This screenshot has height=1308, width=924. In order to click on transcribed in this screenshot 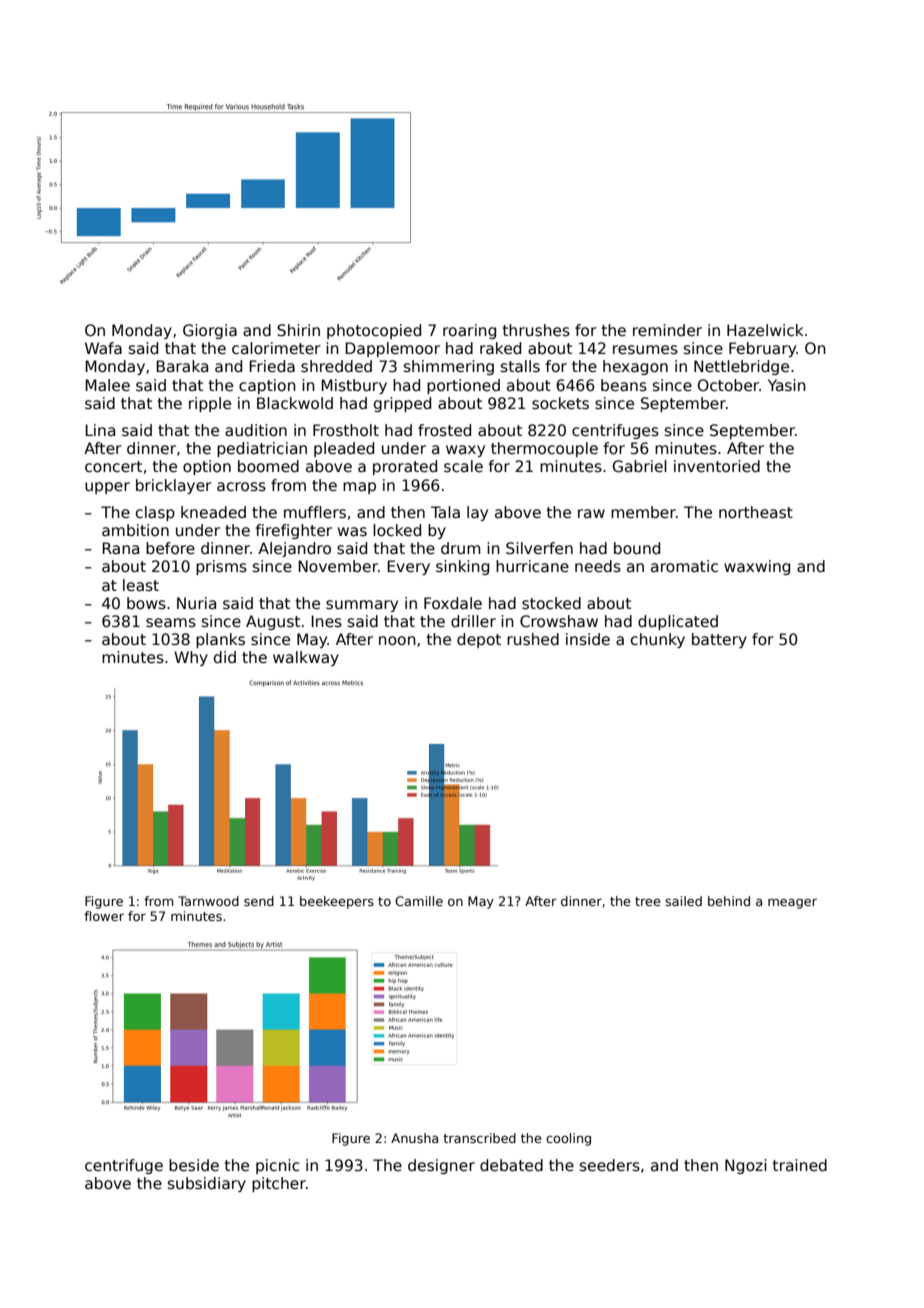, I will do `click(479, 1138)`.
